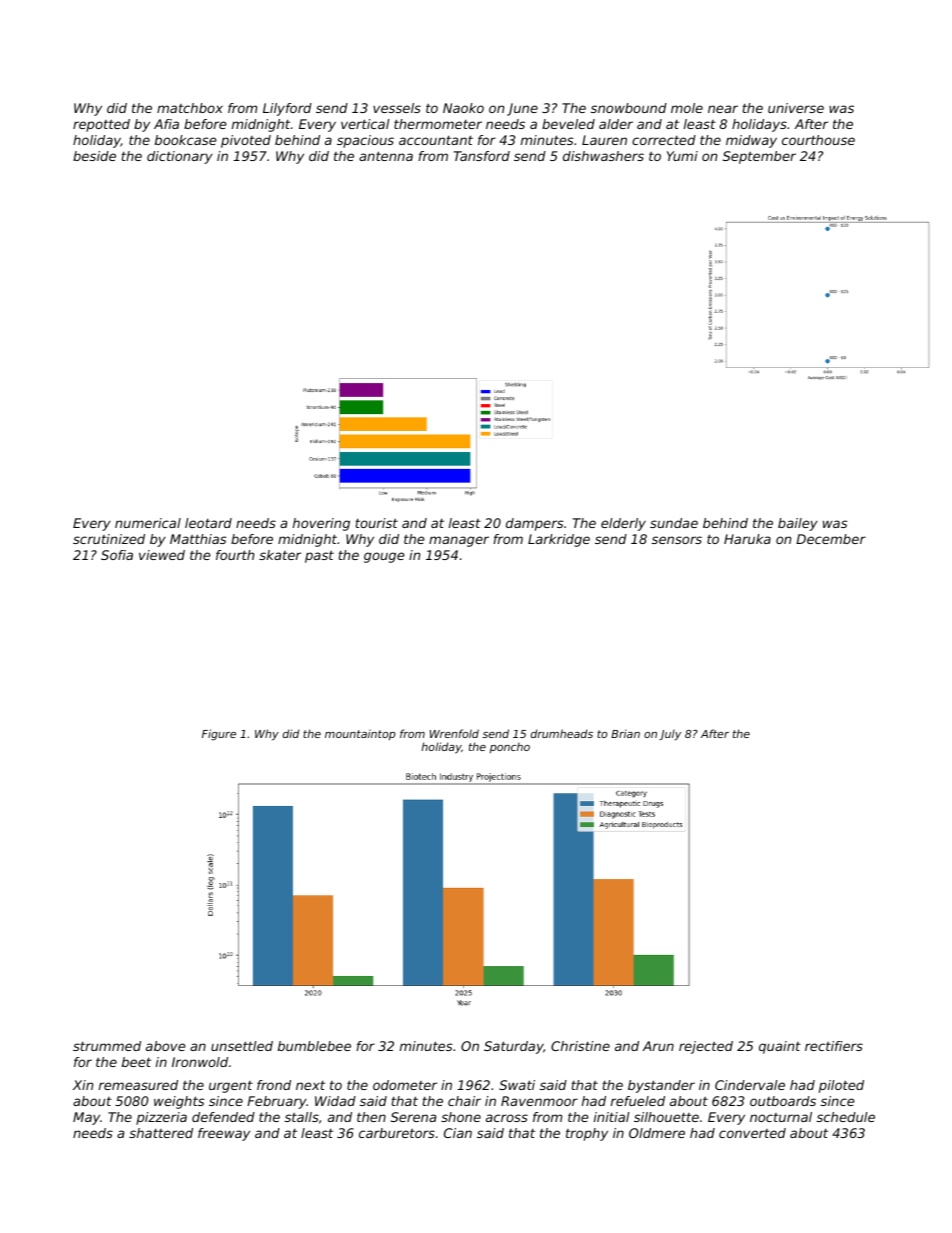  I want to click on strummed, so click(107, 1046).
